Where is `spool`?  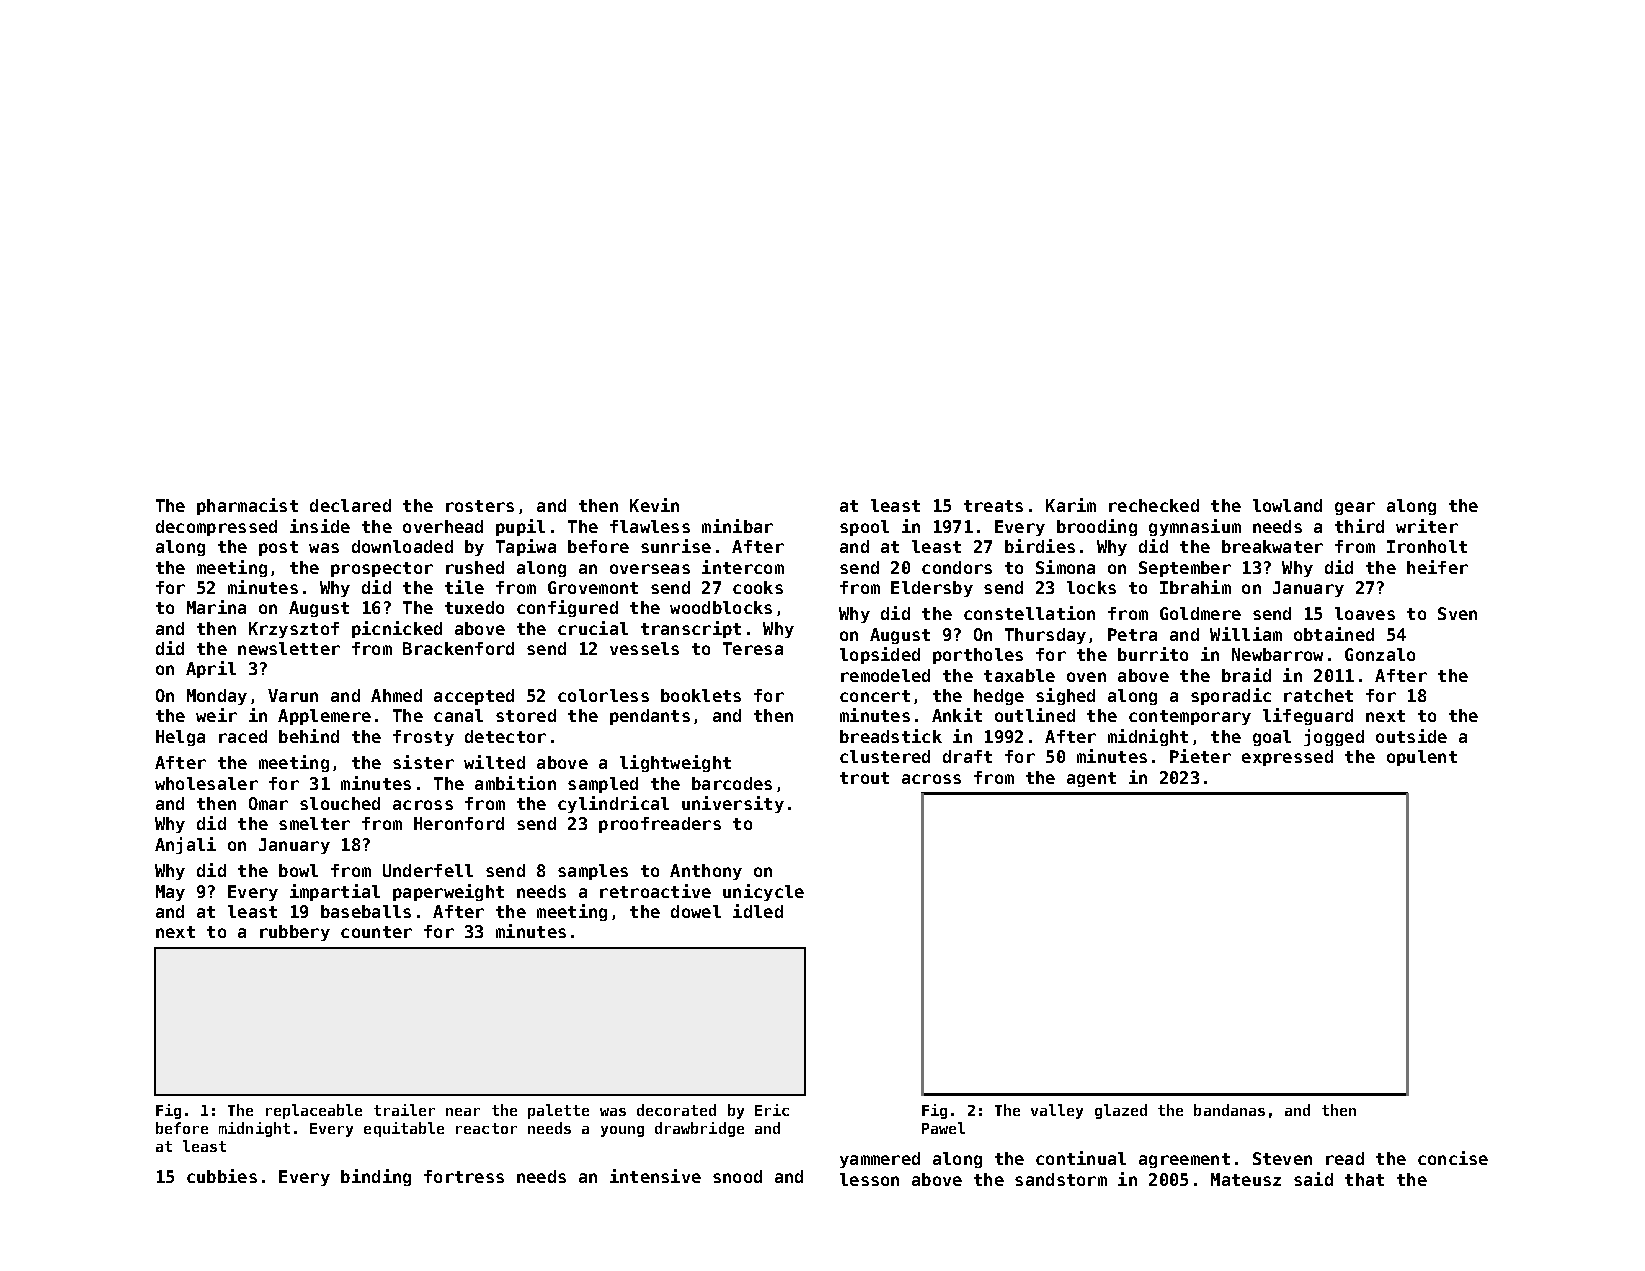
spool is located at coordinates (864, 528).
